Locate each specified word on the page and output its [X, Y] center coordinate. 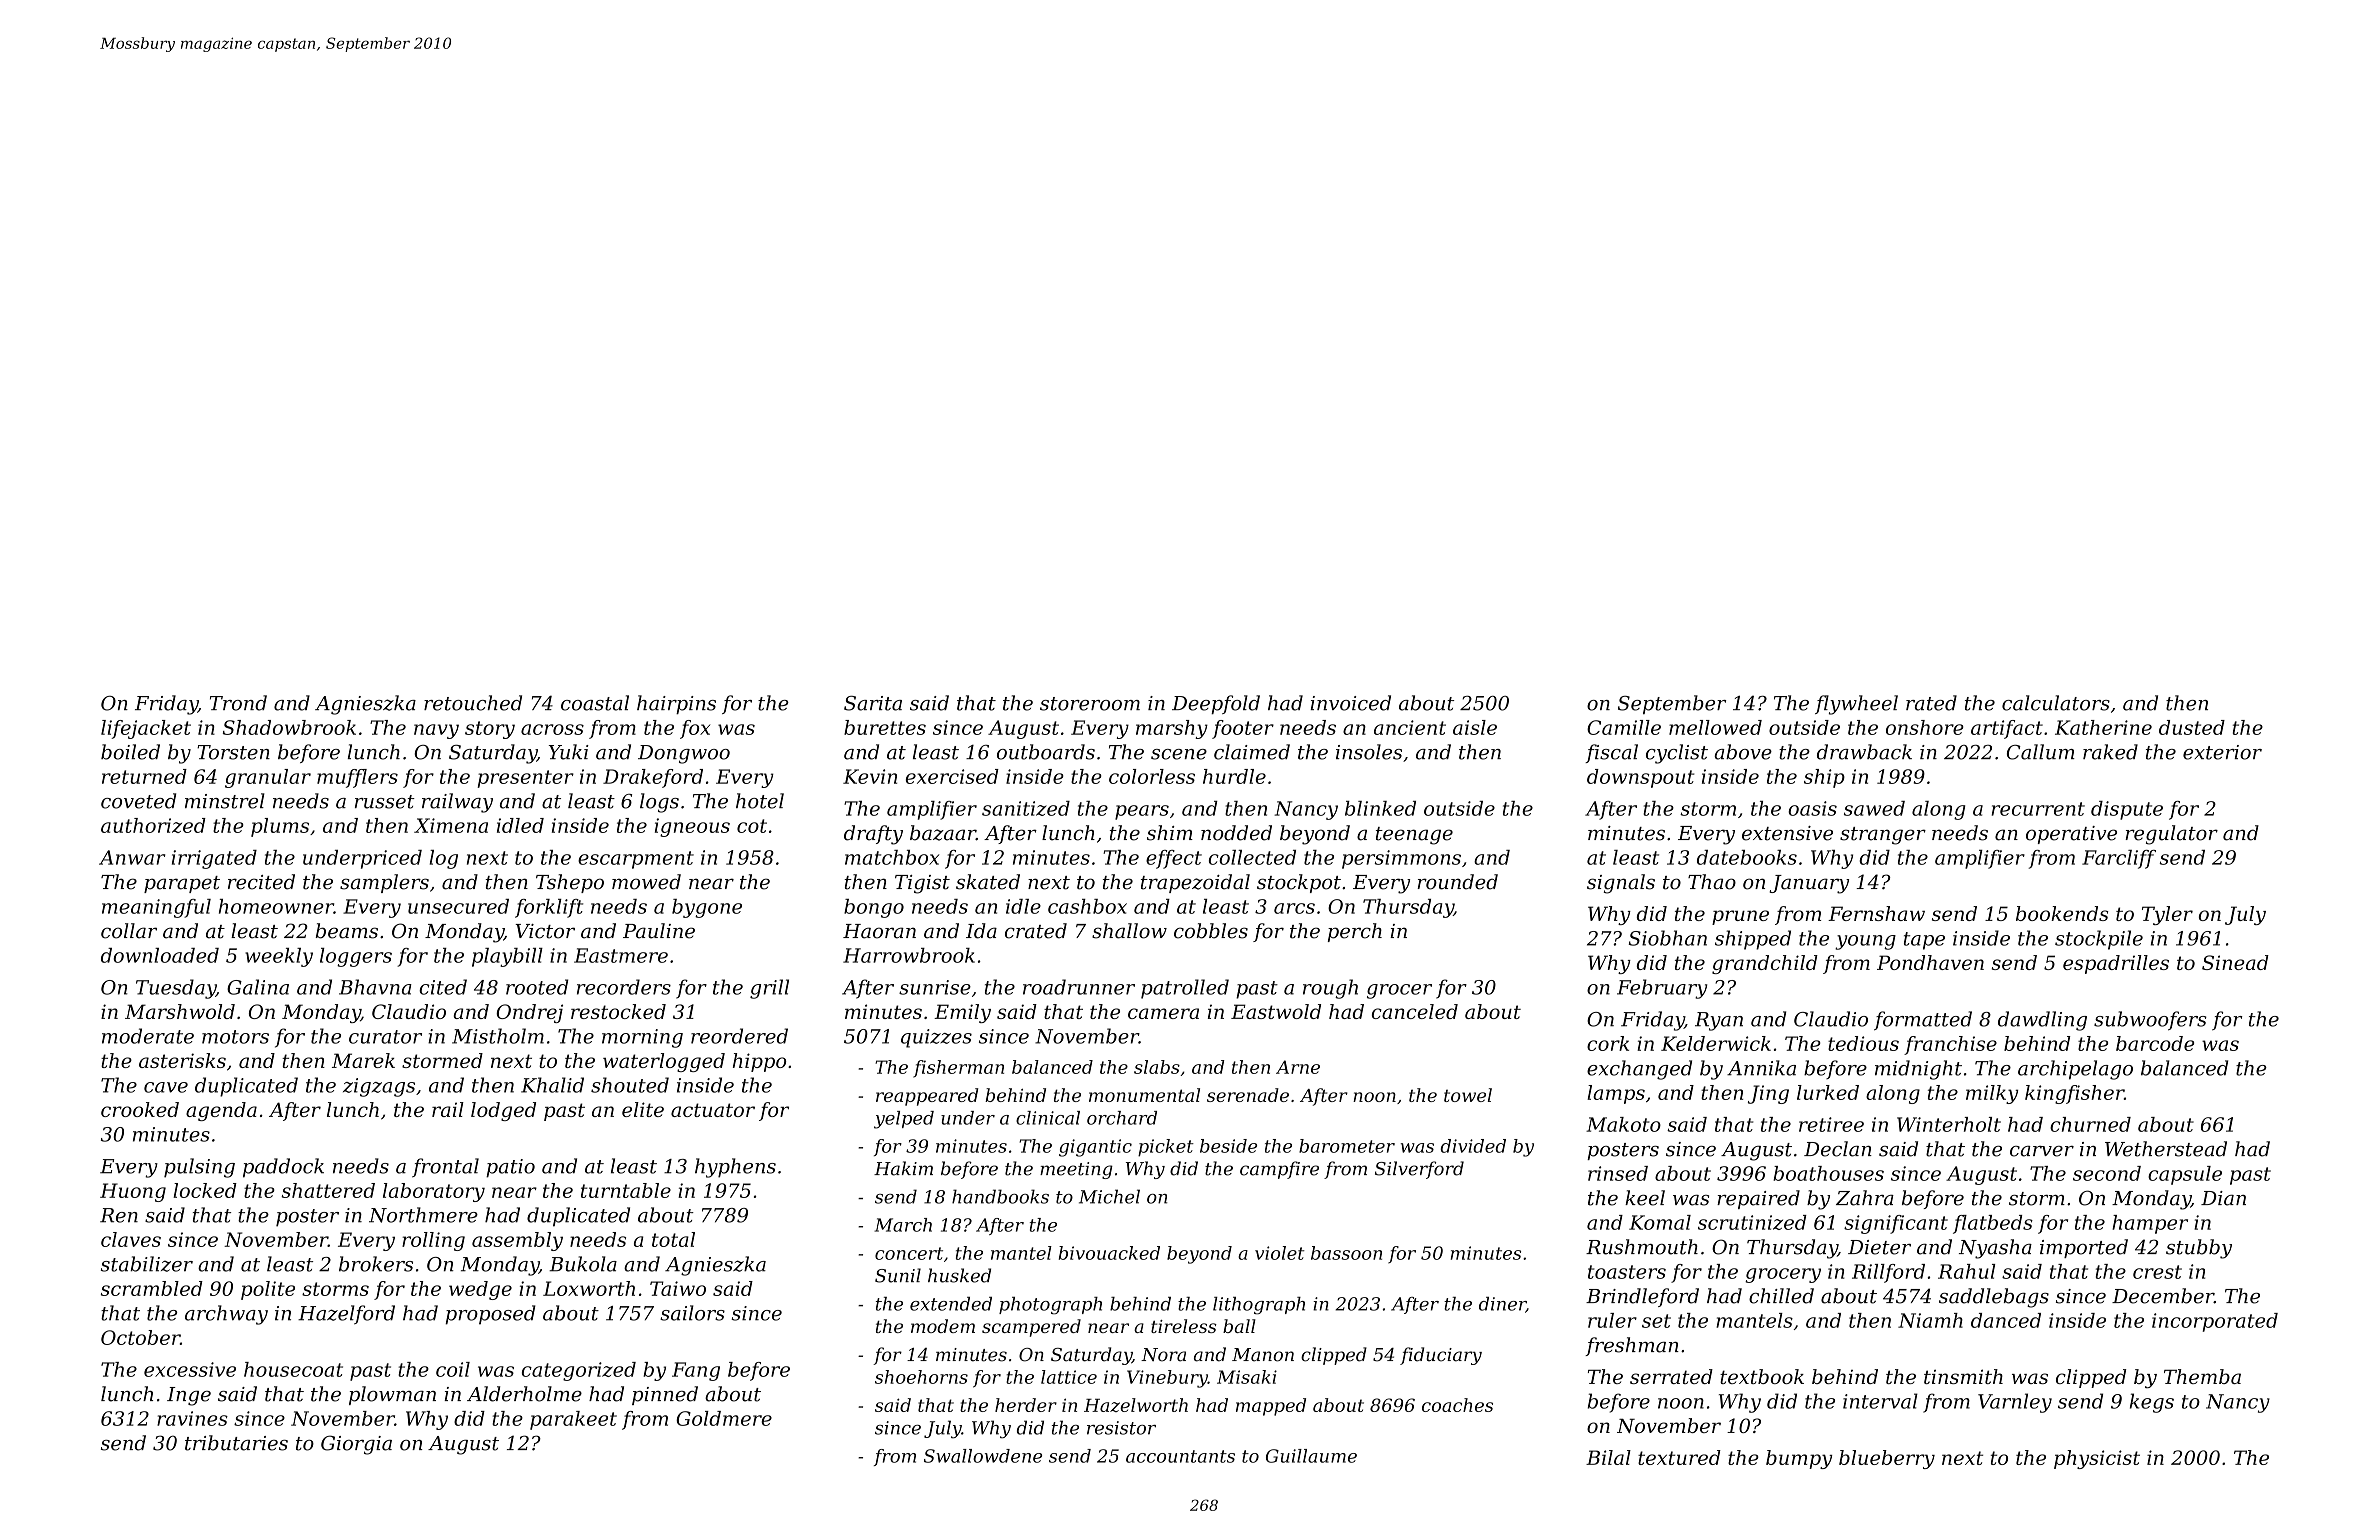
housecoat [293, 1369]
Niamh [1930, 1320]
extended [951, 1304]
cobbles [1211, 931]
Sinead [2235, 962]
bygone [707, 908]
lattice [1069, 1377]
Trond [238, 703]
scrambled [152, 1288]
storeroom [1090, 704]
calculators [2056, 703]
